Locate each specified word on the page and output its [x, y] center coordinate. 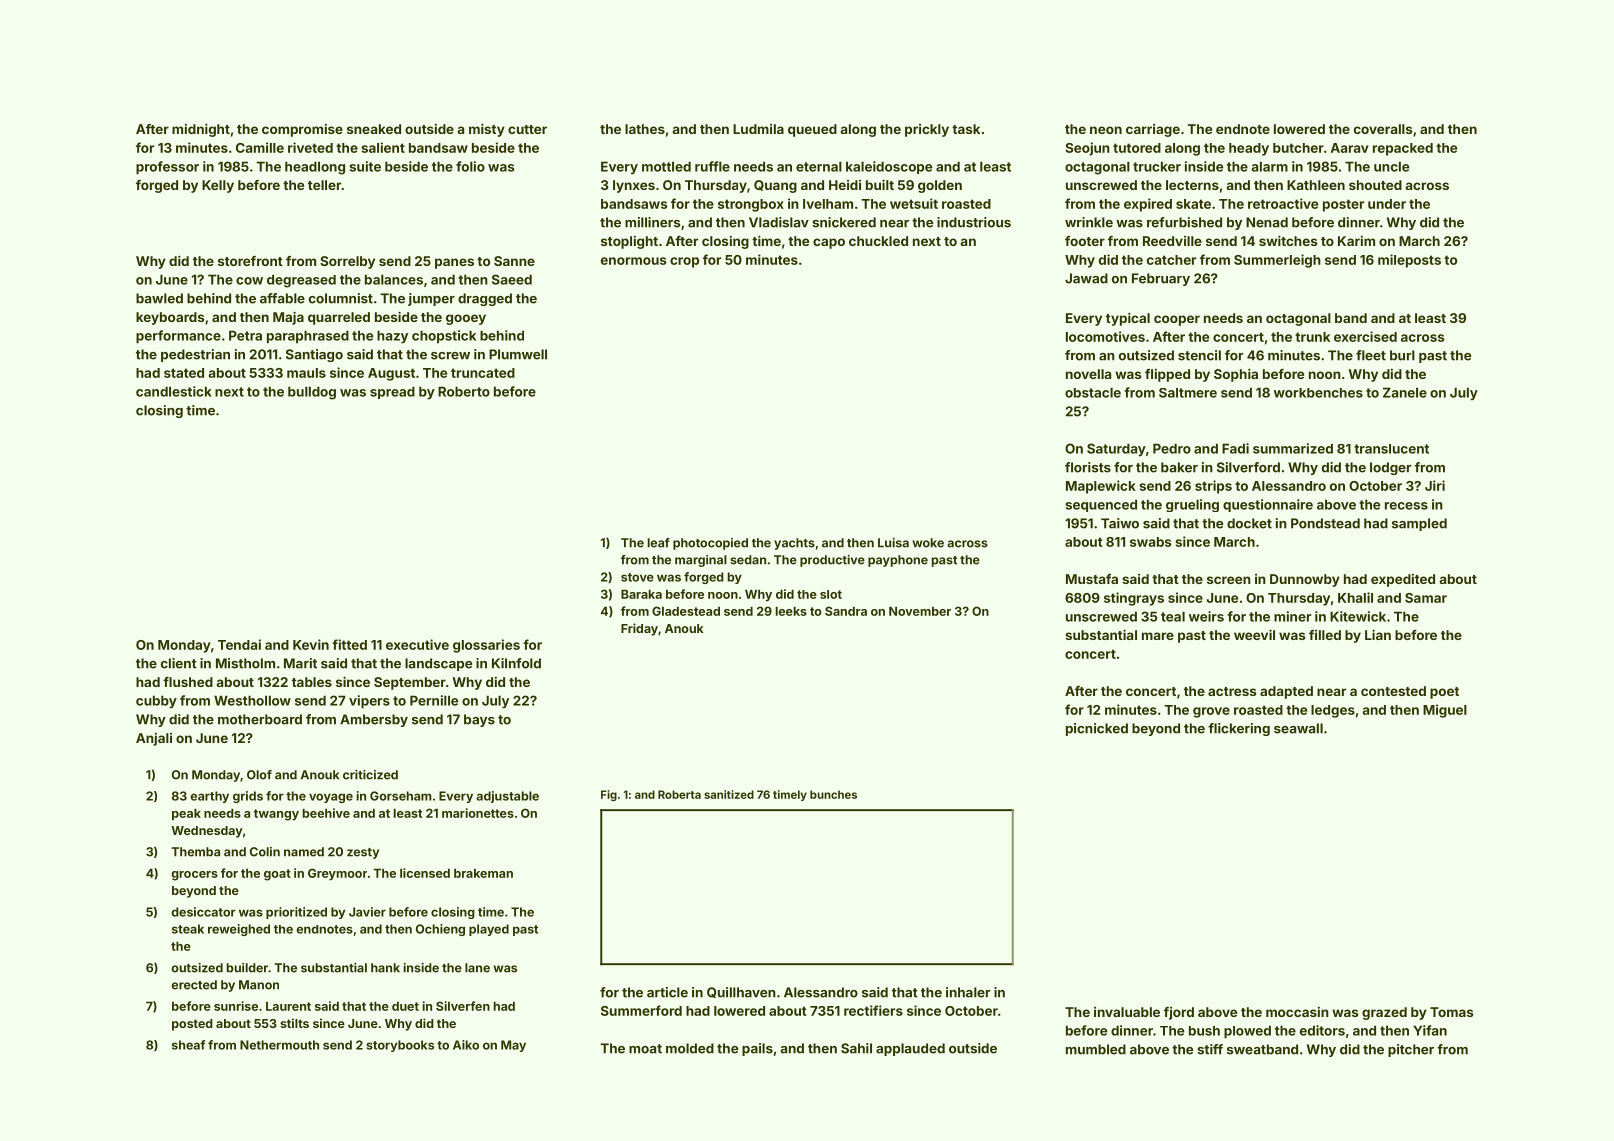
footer [1085, 241]
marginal [701, 561]
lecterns [1192, 185]
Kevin [311, 644]
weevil [1254, 634]
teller [324, 185]
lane [477, 968]
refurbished [1184, 222]
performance [178, 336]
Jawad [1086, 278]
